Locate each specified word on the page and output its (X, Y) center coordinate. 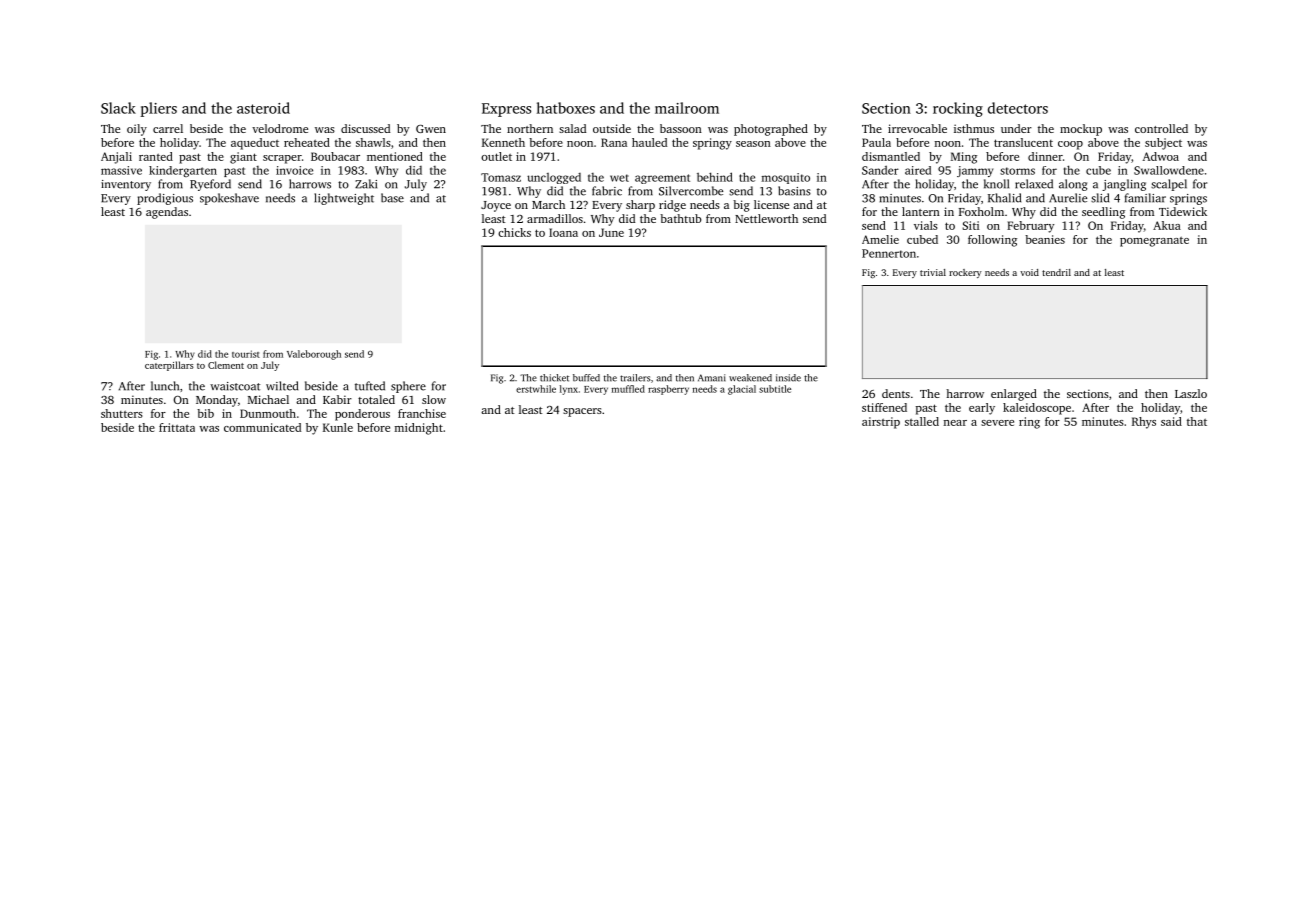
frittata (177, 427)
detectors (1018, 108)
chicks (514, 232)
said (1171, 421)
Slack (118, 108)
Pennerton (889, 253)
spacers (582, 412)
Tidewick (1183, 211)
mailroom (687, 108)
